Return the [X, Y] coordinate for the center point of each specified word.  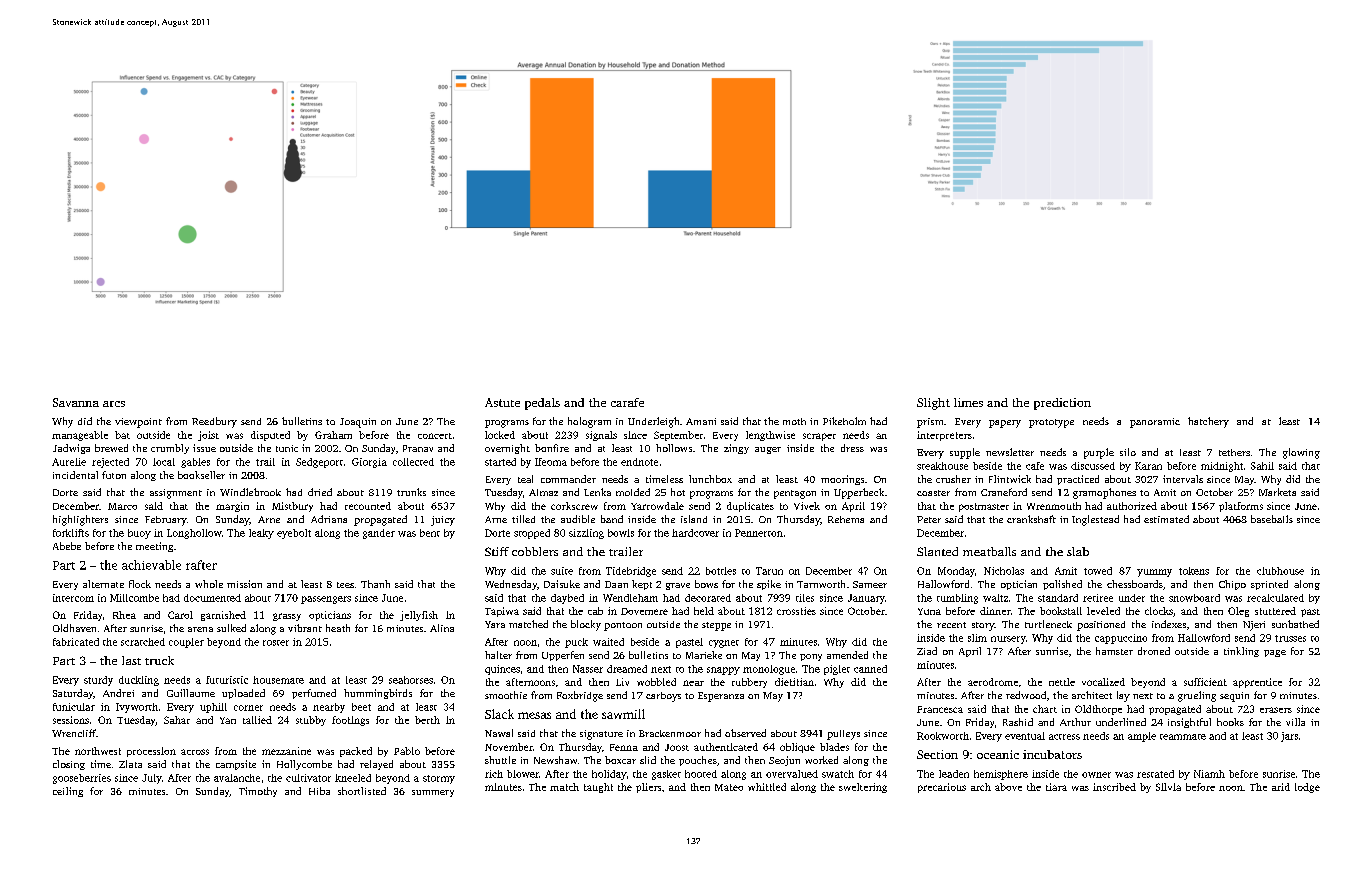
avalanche [237, 778]
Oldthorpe [1098, 710]
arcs [114, 404]
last [131, 660]
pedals [542, 404]
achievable [151, 565]
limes [968, 402]
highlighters [80, 520]
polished [1062, 585]
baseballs [1272, 519]
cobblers [535, 551]
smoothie [506, 695]
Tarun [769, 571]
